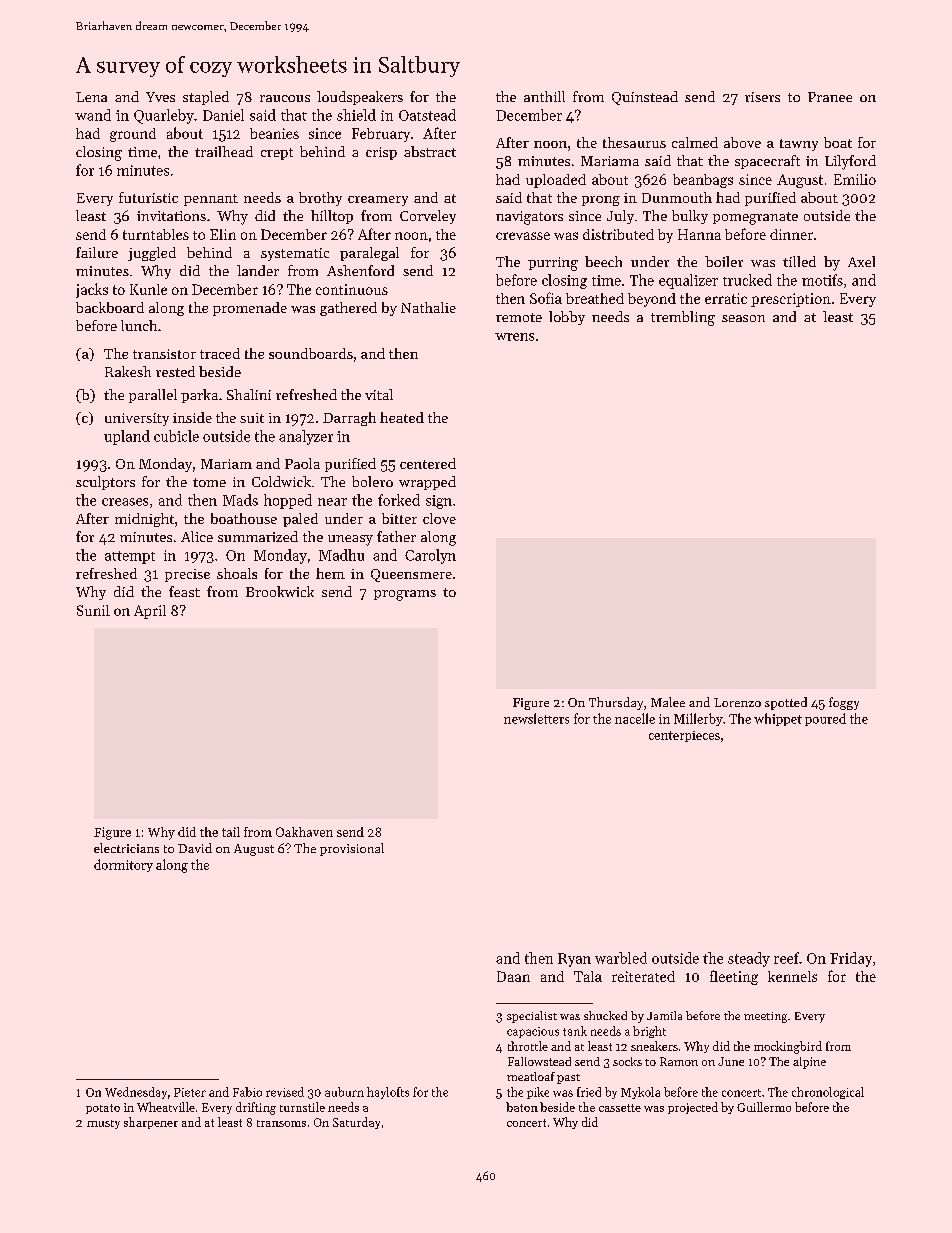 The width and height of the document is (952, 1233). I want to click on Pieter, so click(190, 1092).
